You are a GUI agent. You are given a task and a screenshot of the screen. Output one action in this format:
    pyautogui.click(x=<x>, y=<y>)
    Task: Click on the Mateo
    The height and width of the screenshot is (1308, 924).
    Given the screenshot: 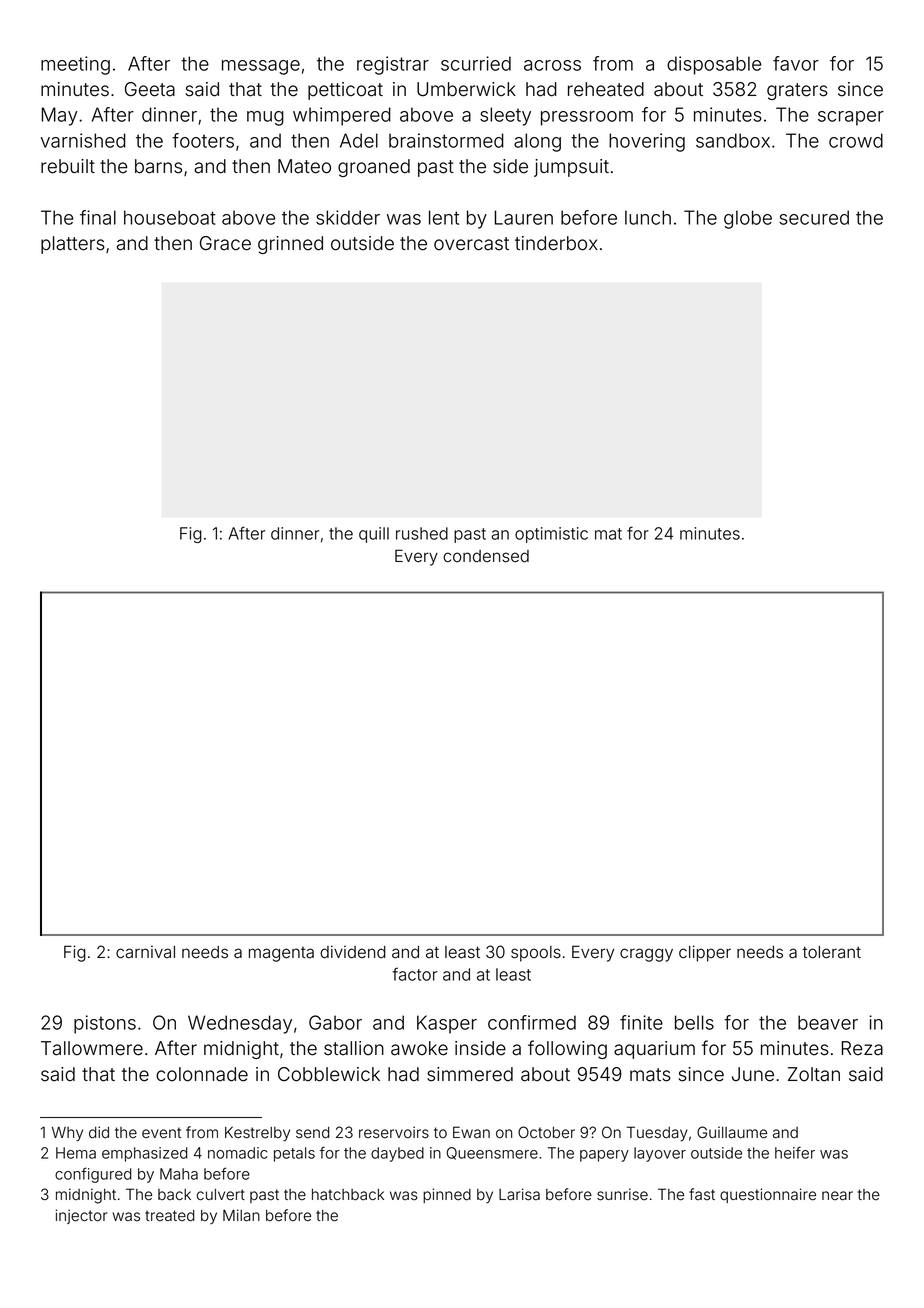 What is the action you would take?
    pyautogui.click(x=304, y=166)
